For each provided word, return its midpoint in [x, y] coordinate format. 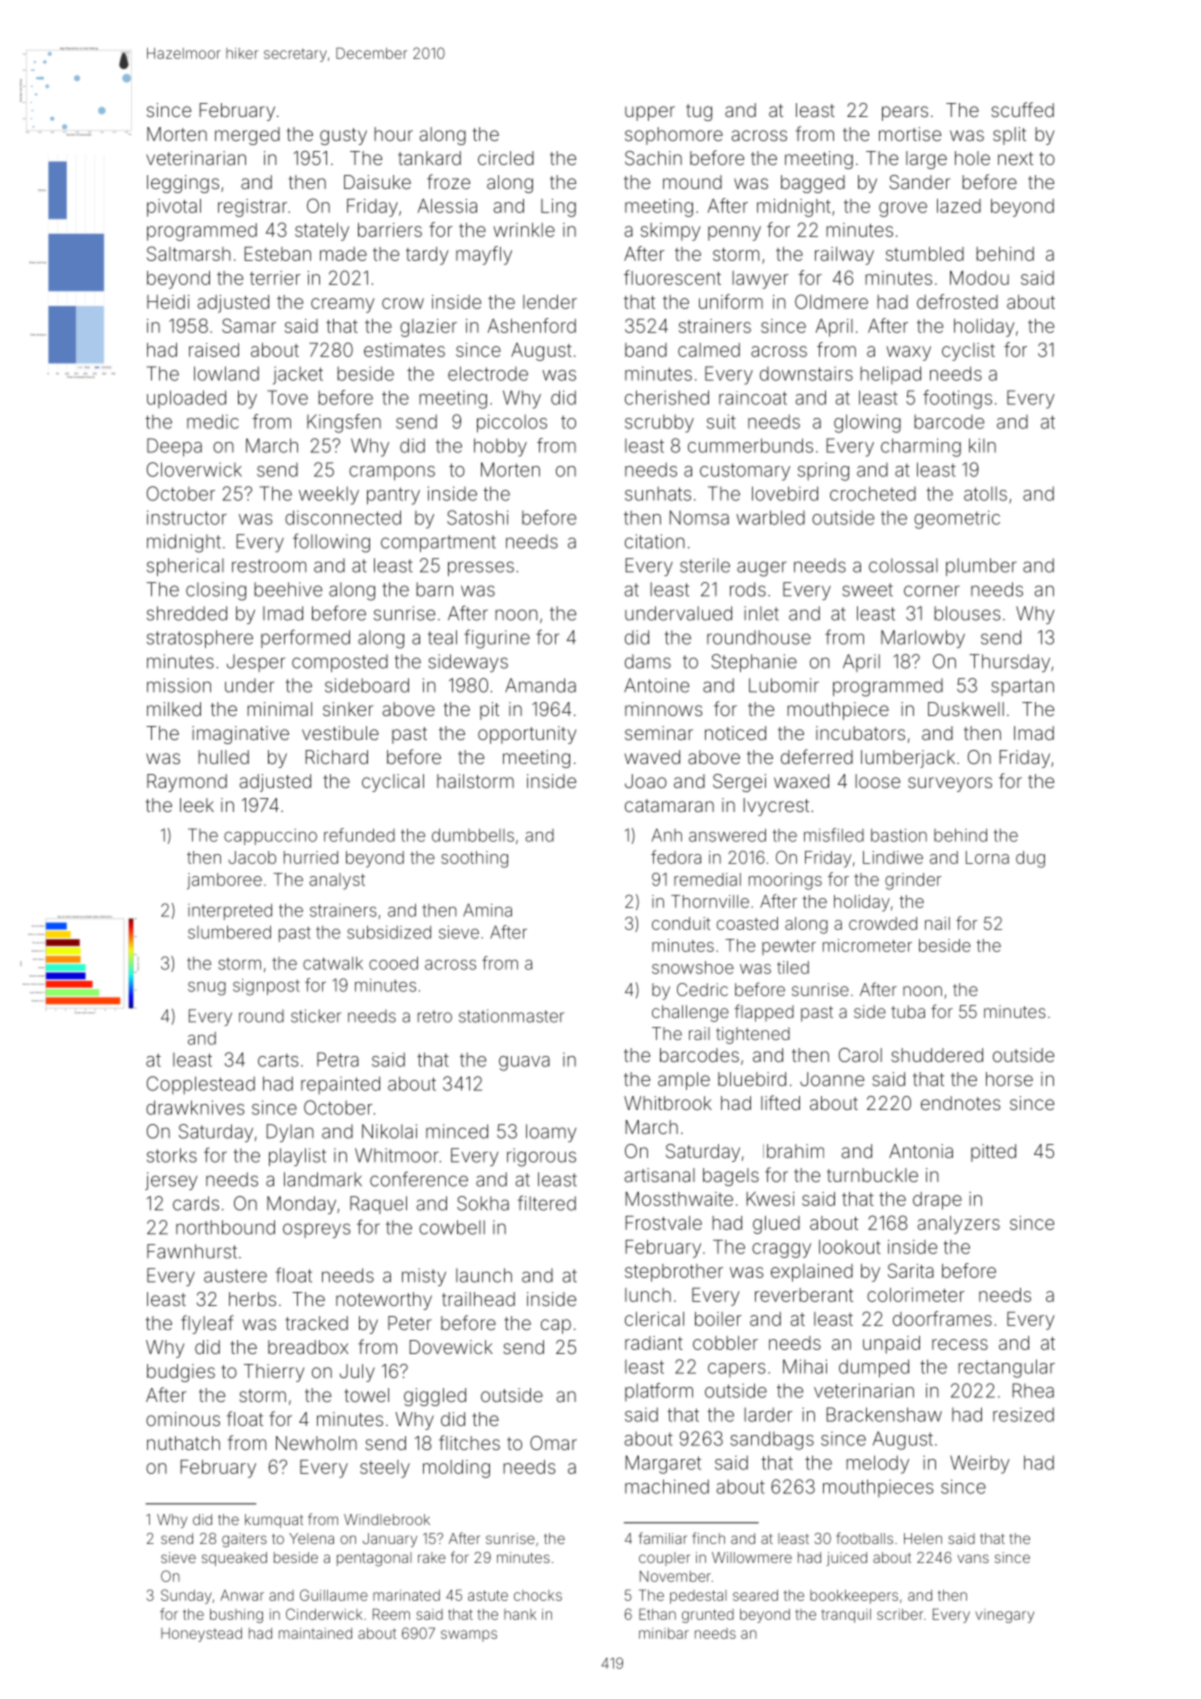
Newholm [316, 1443]
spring [823, 471]
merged [247, 136]
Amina [487, 910]
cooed [393, 963]
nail [937, 923]
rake [432, 1557]
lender [550, 302]
